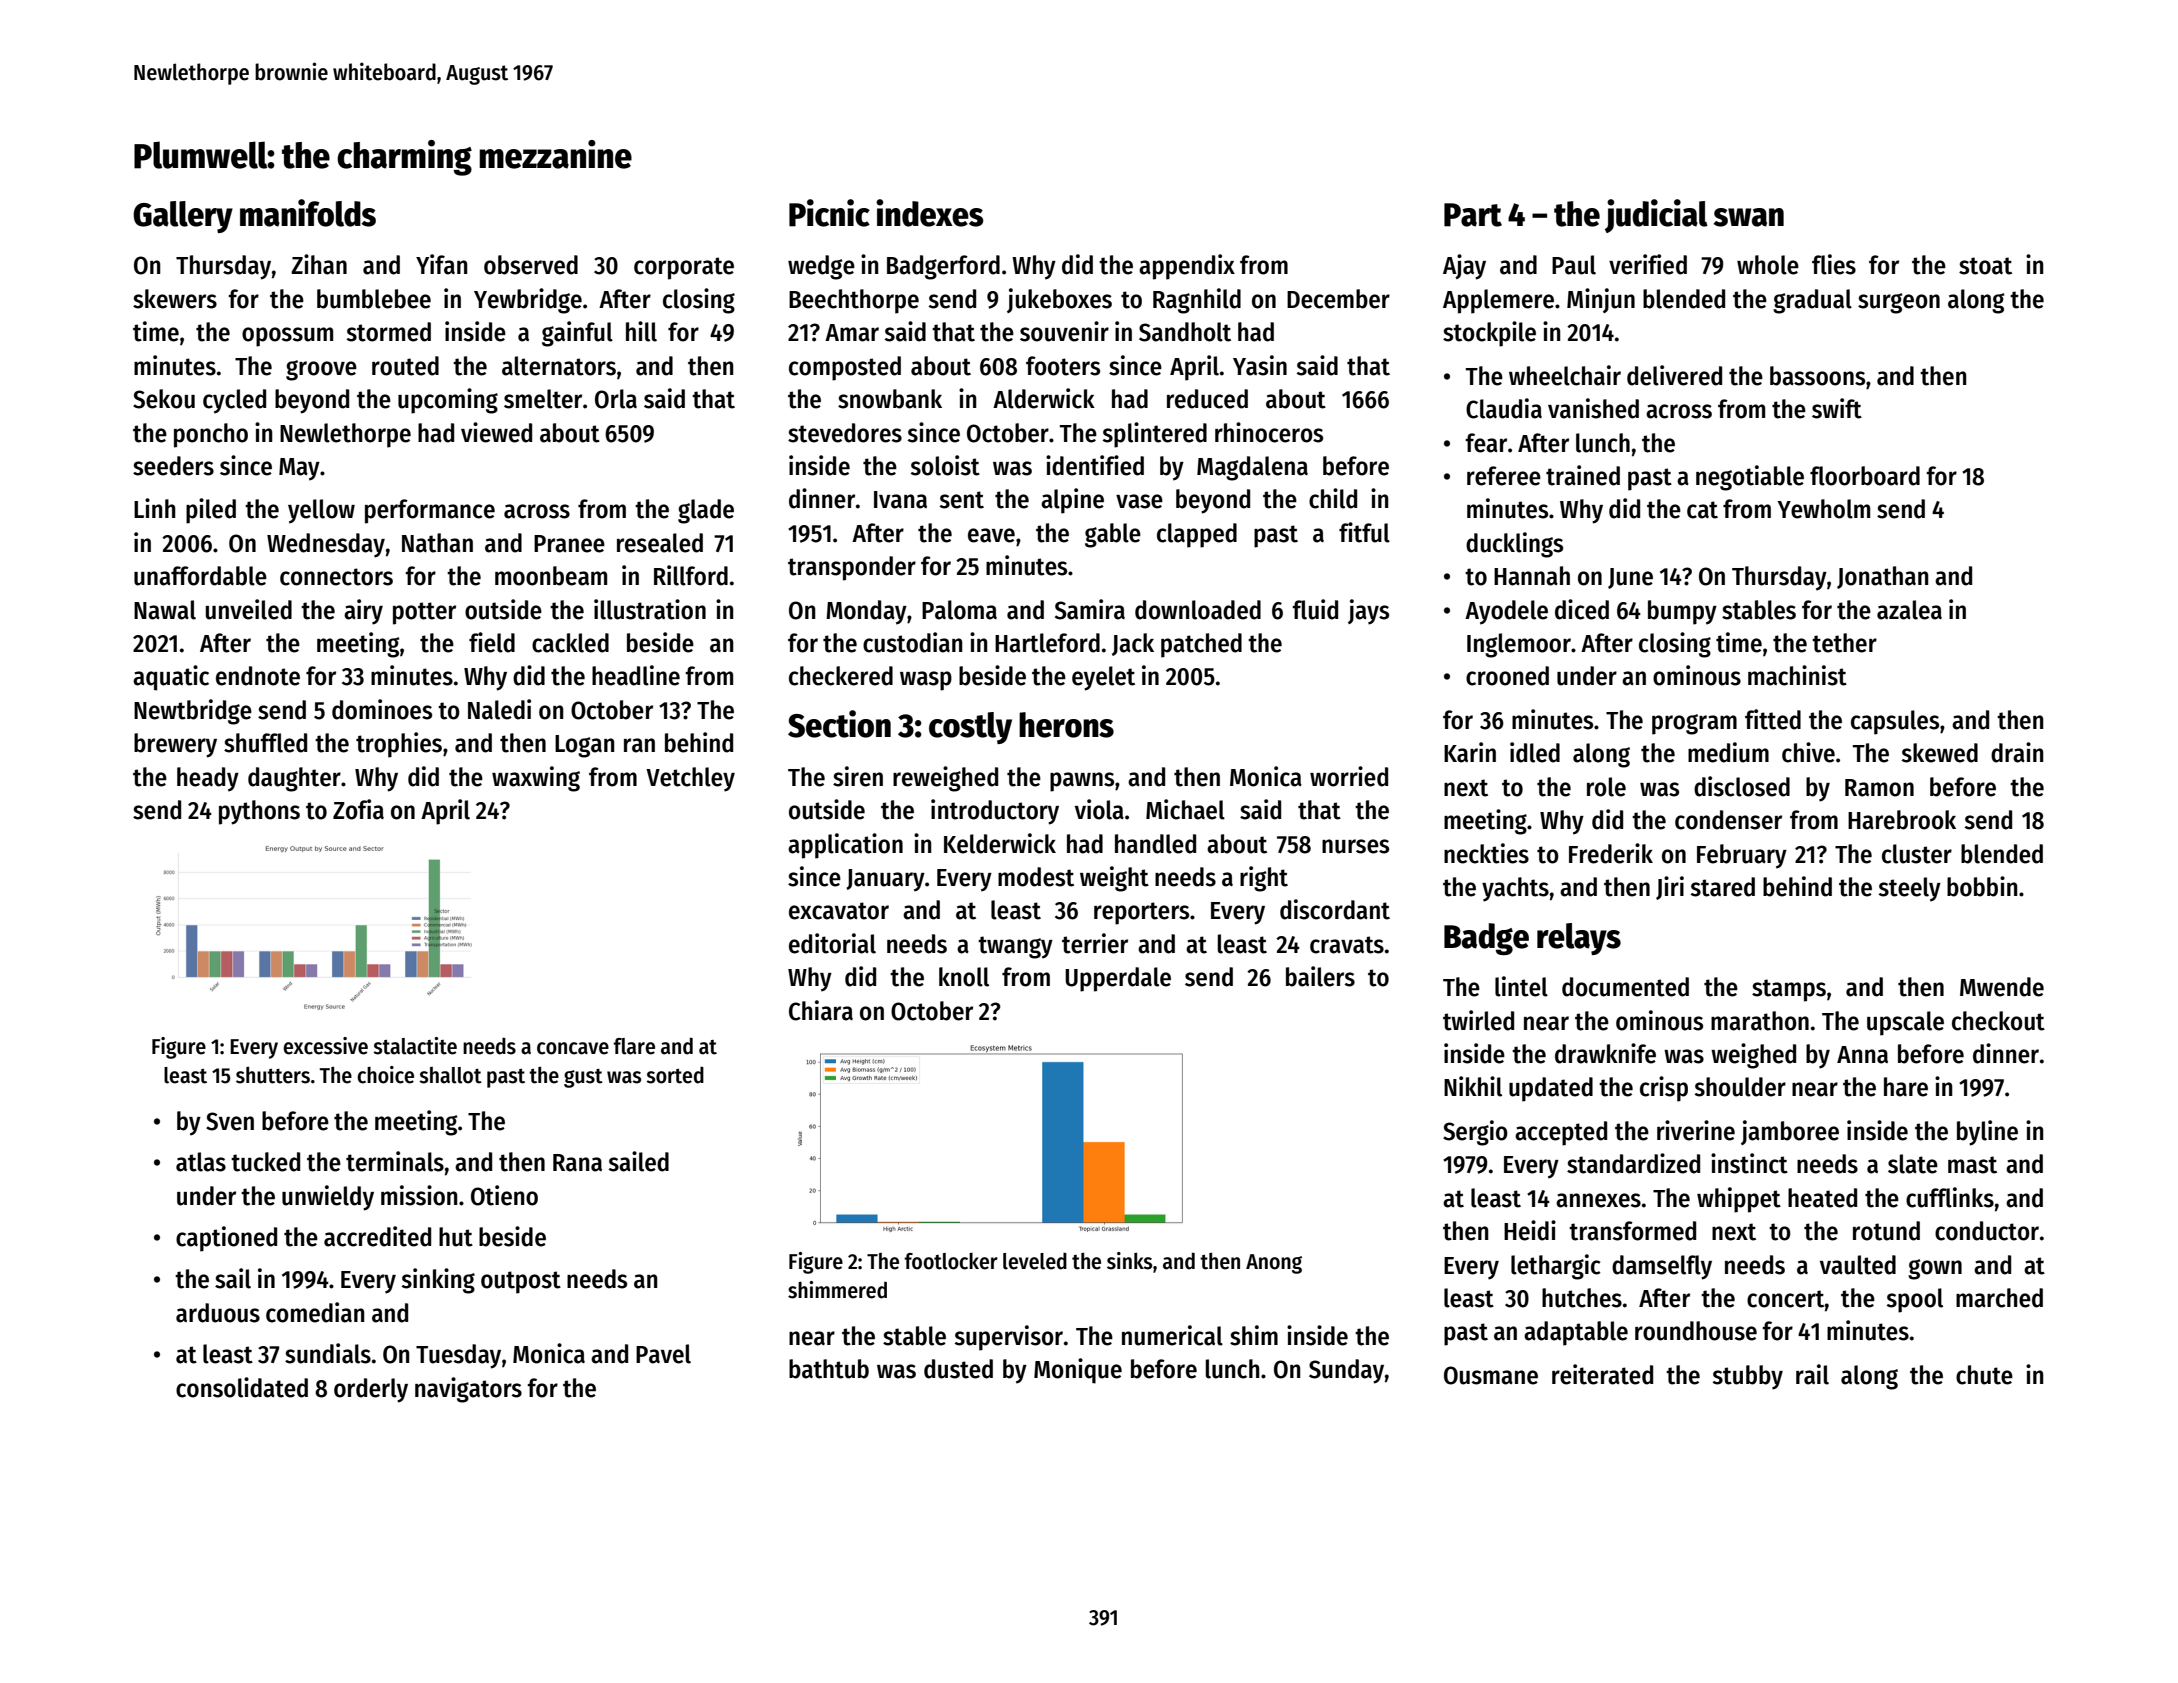  What do you see at coordinates (430, 511) in the image?
I see `performance` at bounding box center [430, 511].
